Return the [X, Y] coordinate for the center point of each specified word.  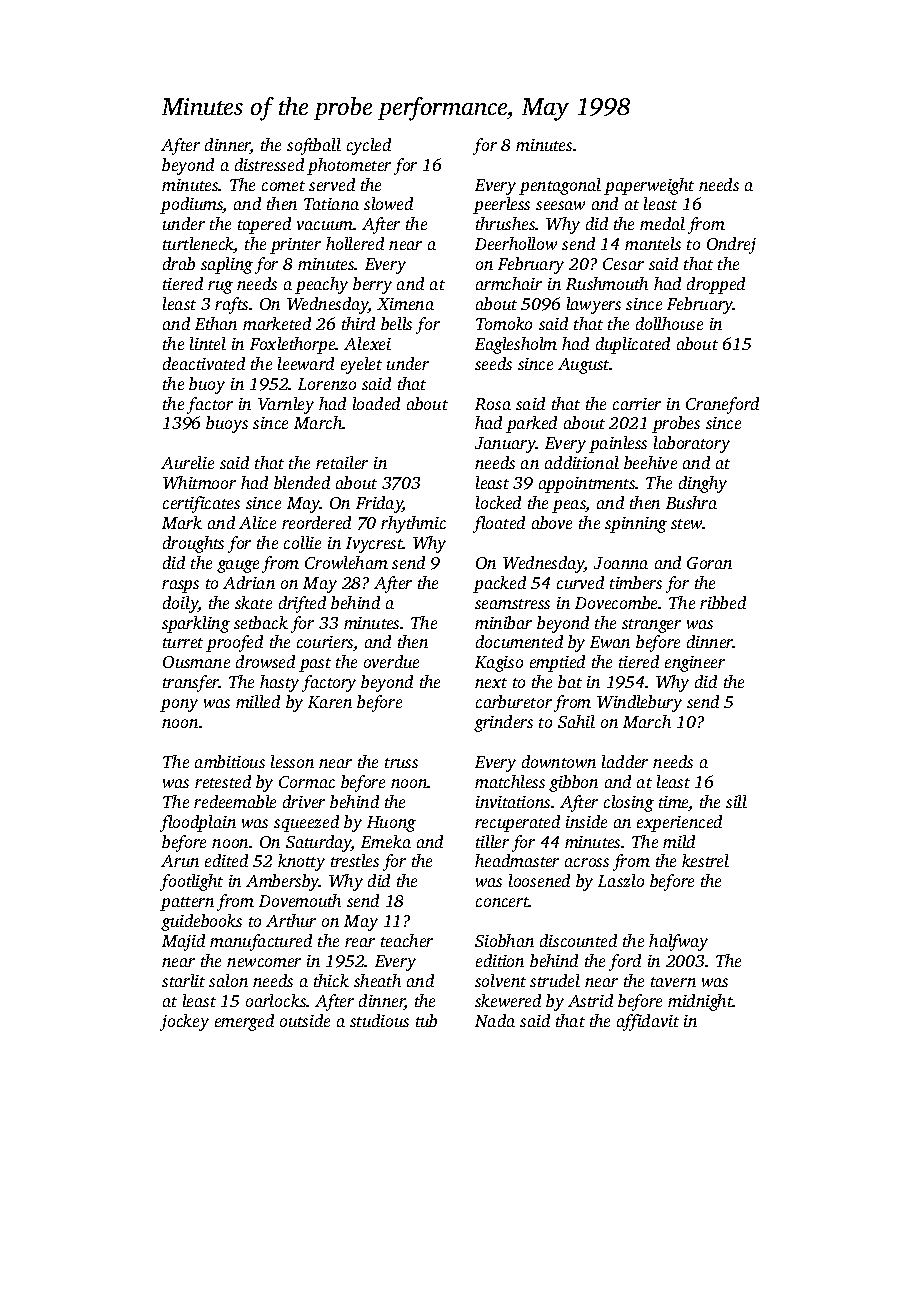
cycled [369, 146]
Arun [180, 861]
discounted [578, 940]
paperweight [649, 186]
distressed [269, 164]
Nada [495, 1020]
